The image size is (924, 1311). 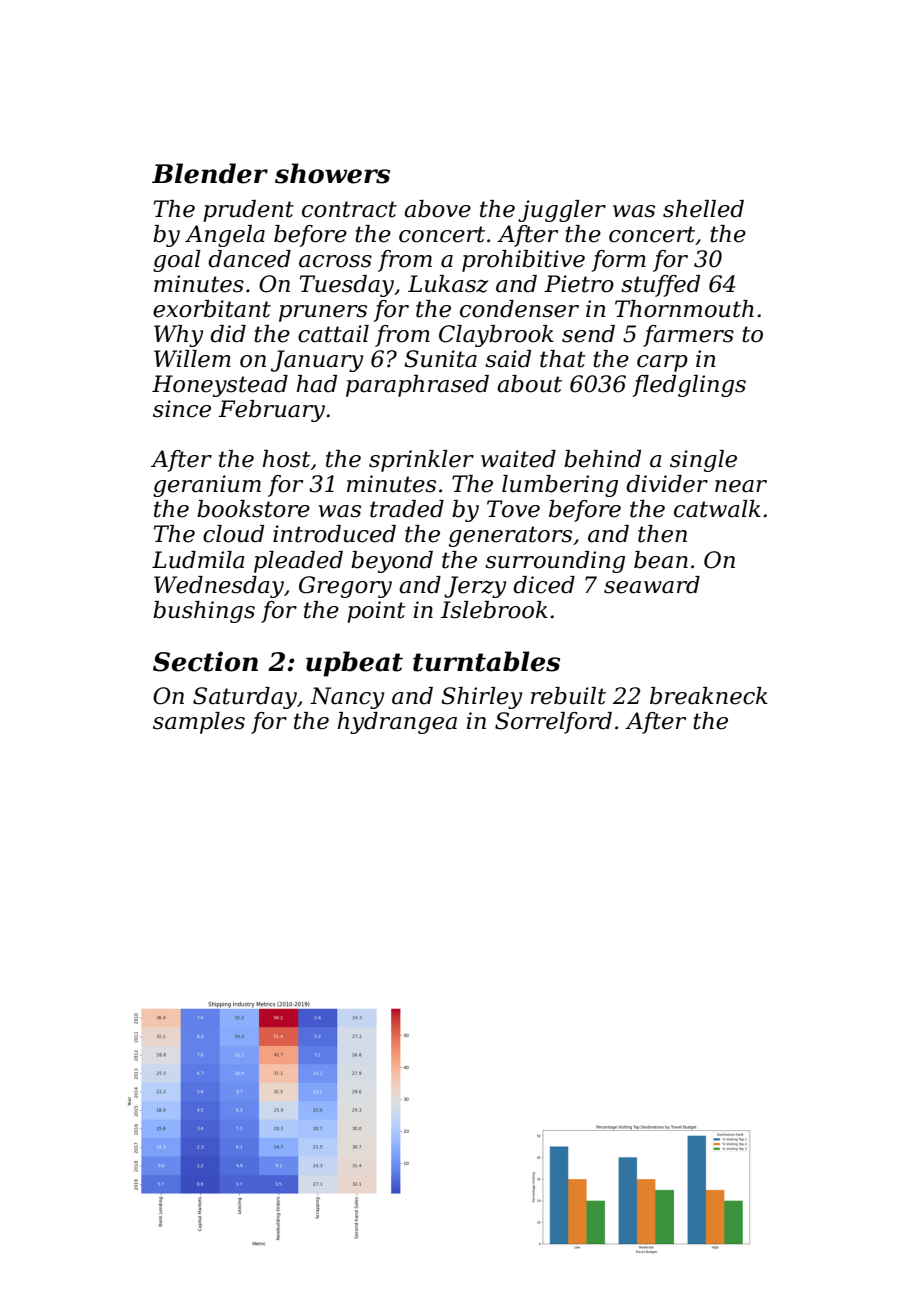 I want to click on said, so click(x=508, y=359).
